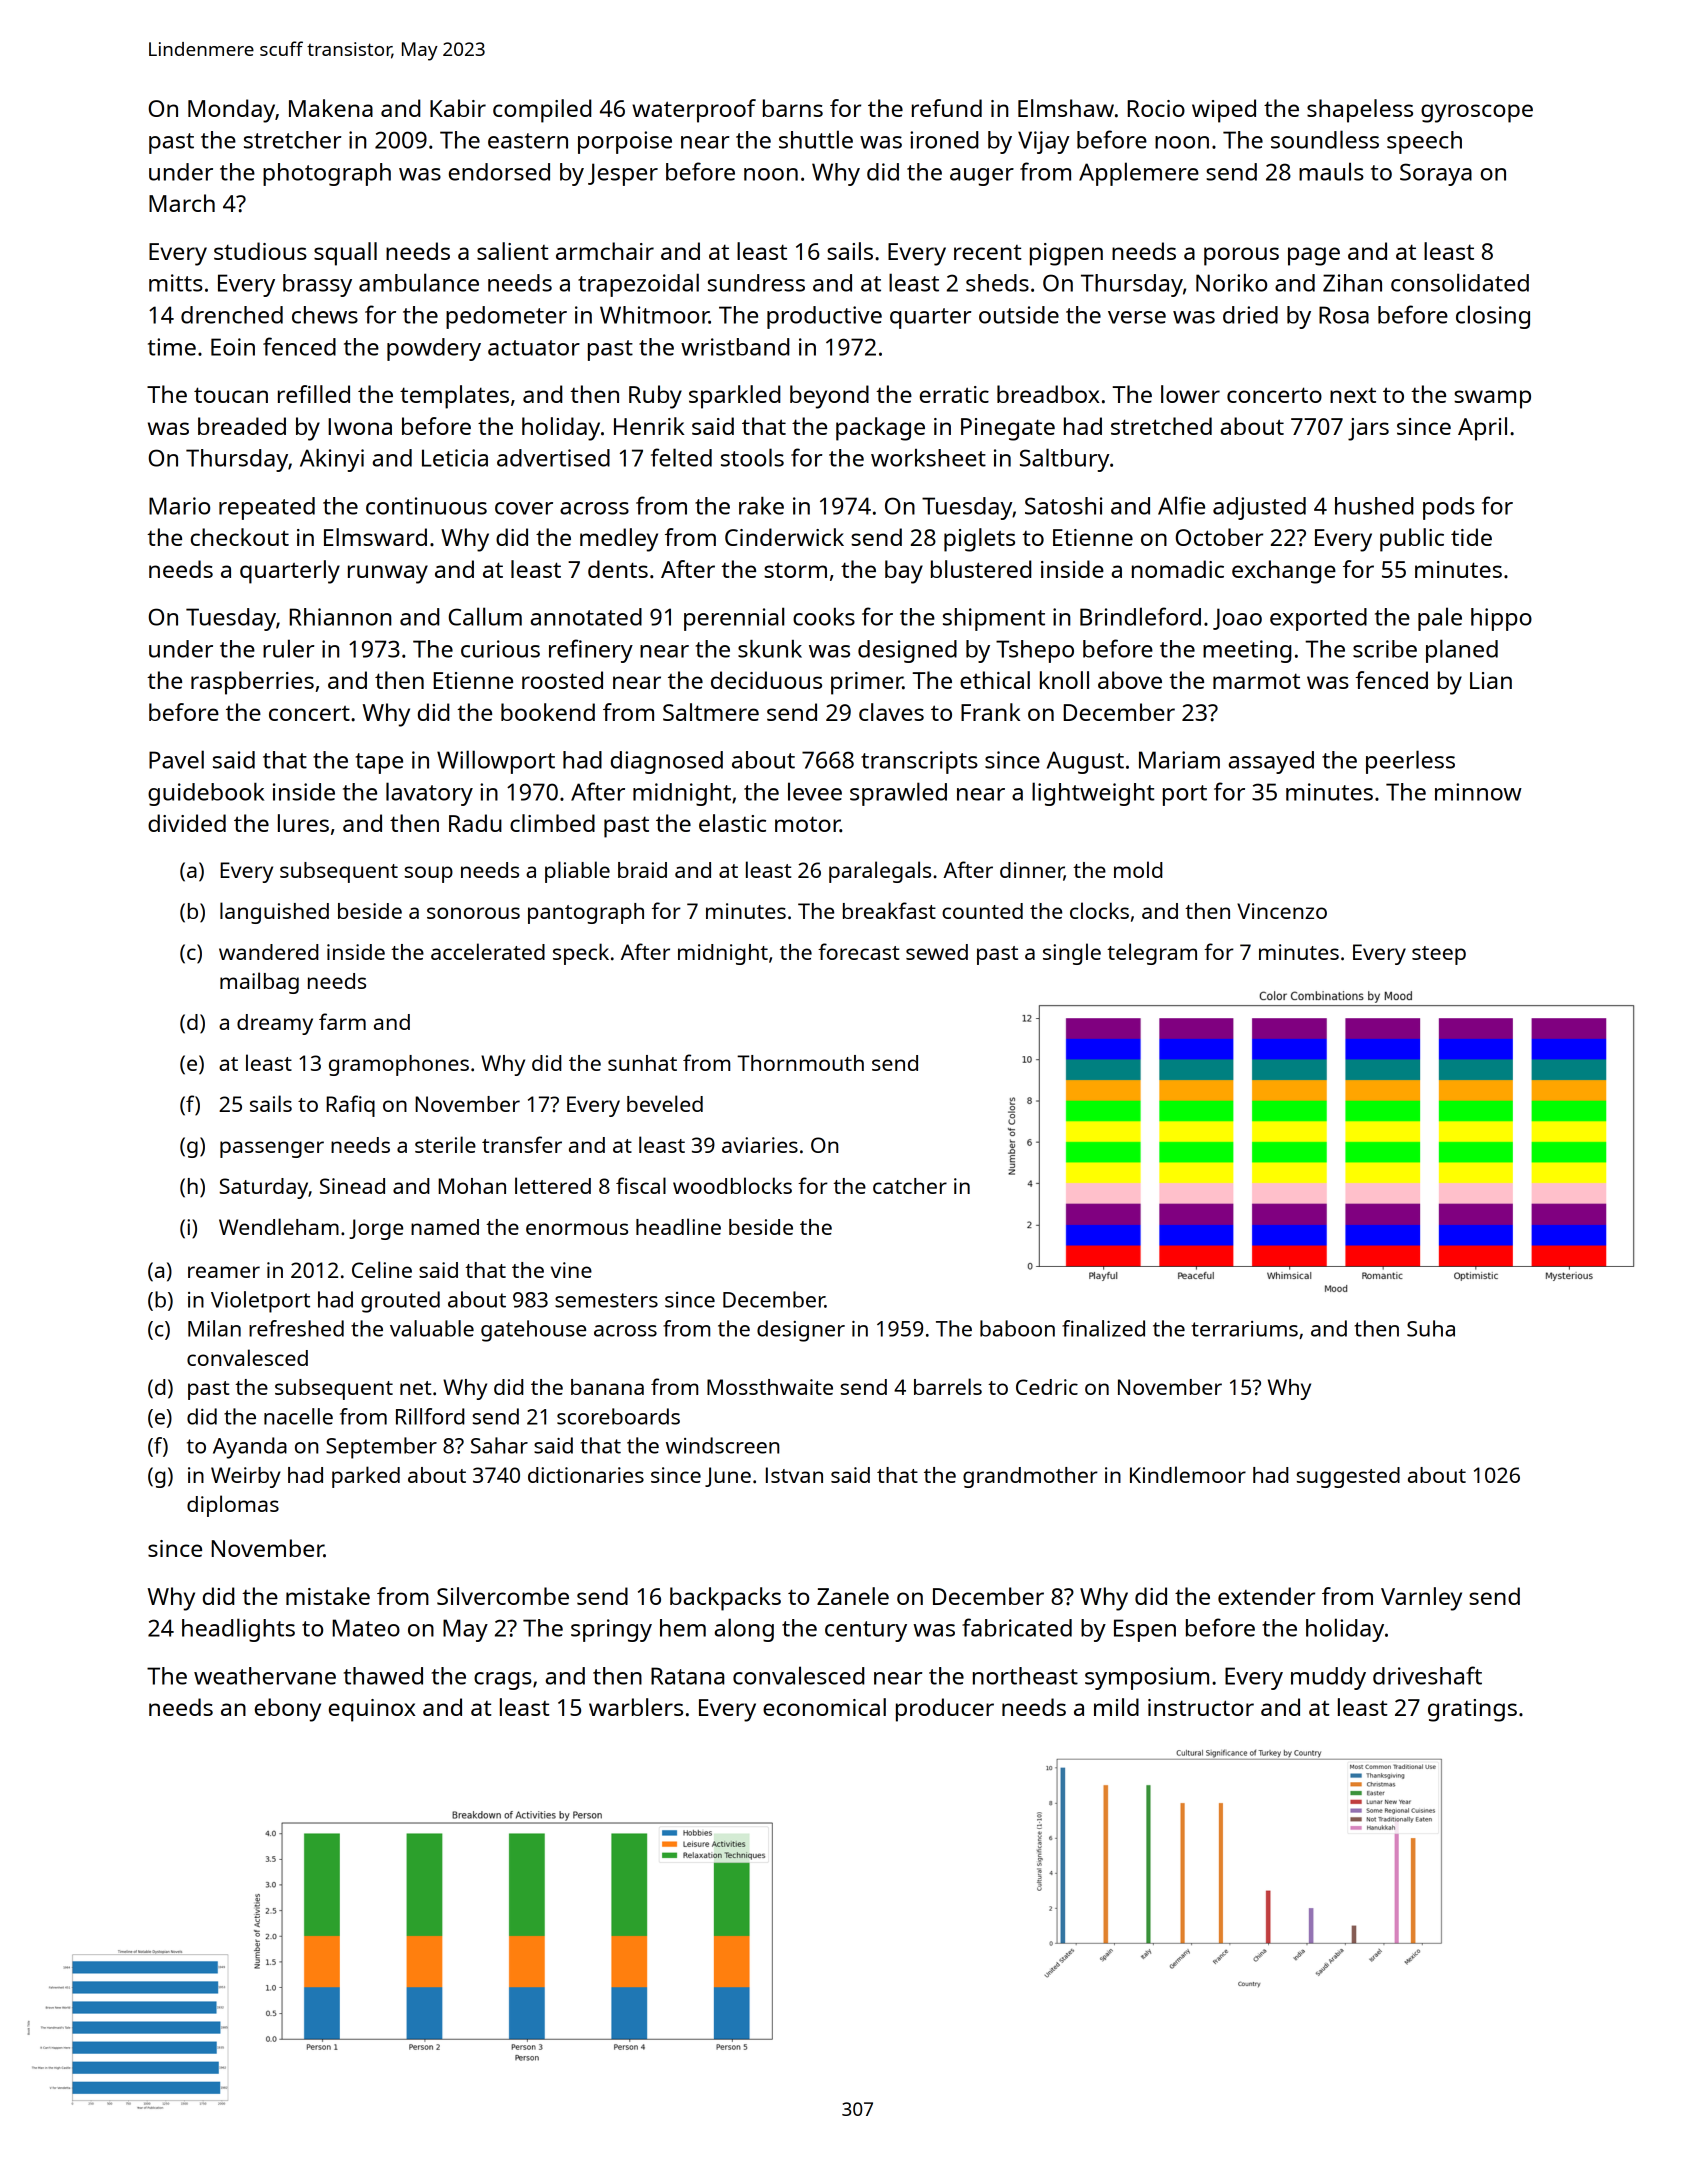  I want to click on warblers, so click(636, 1707).
